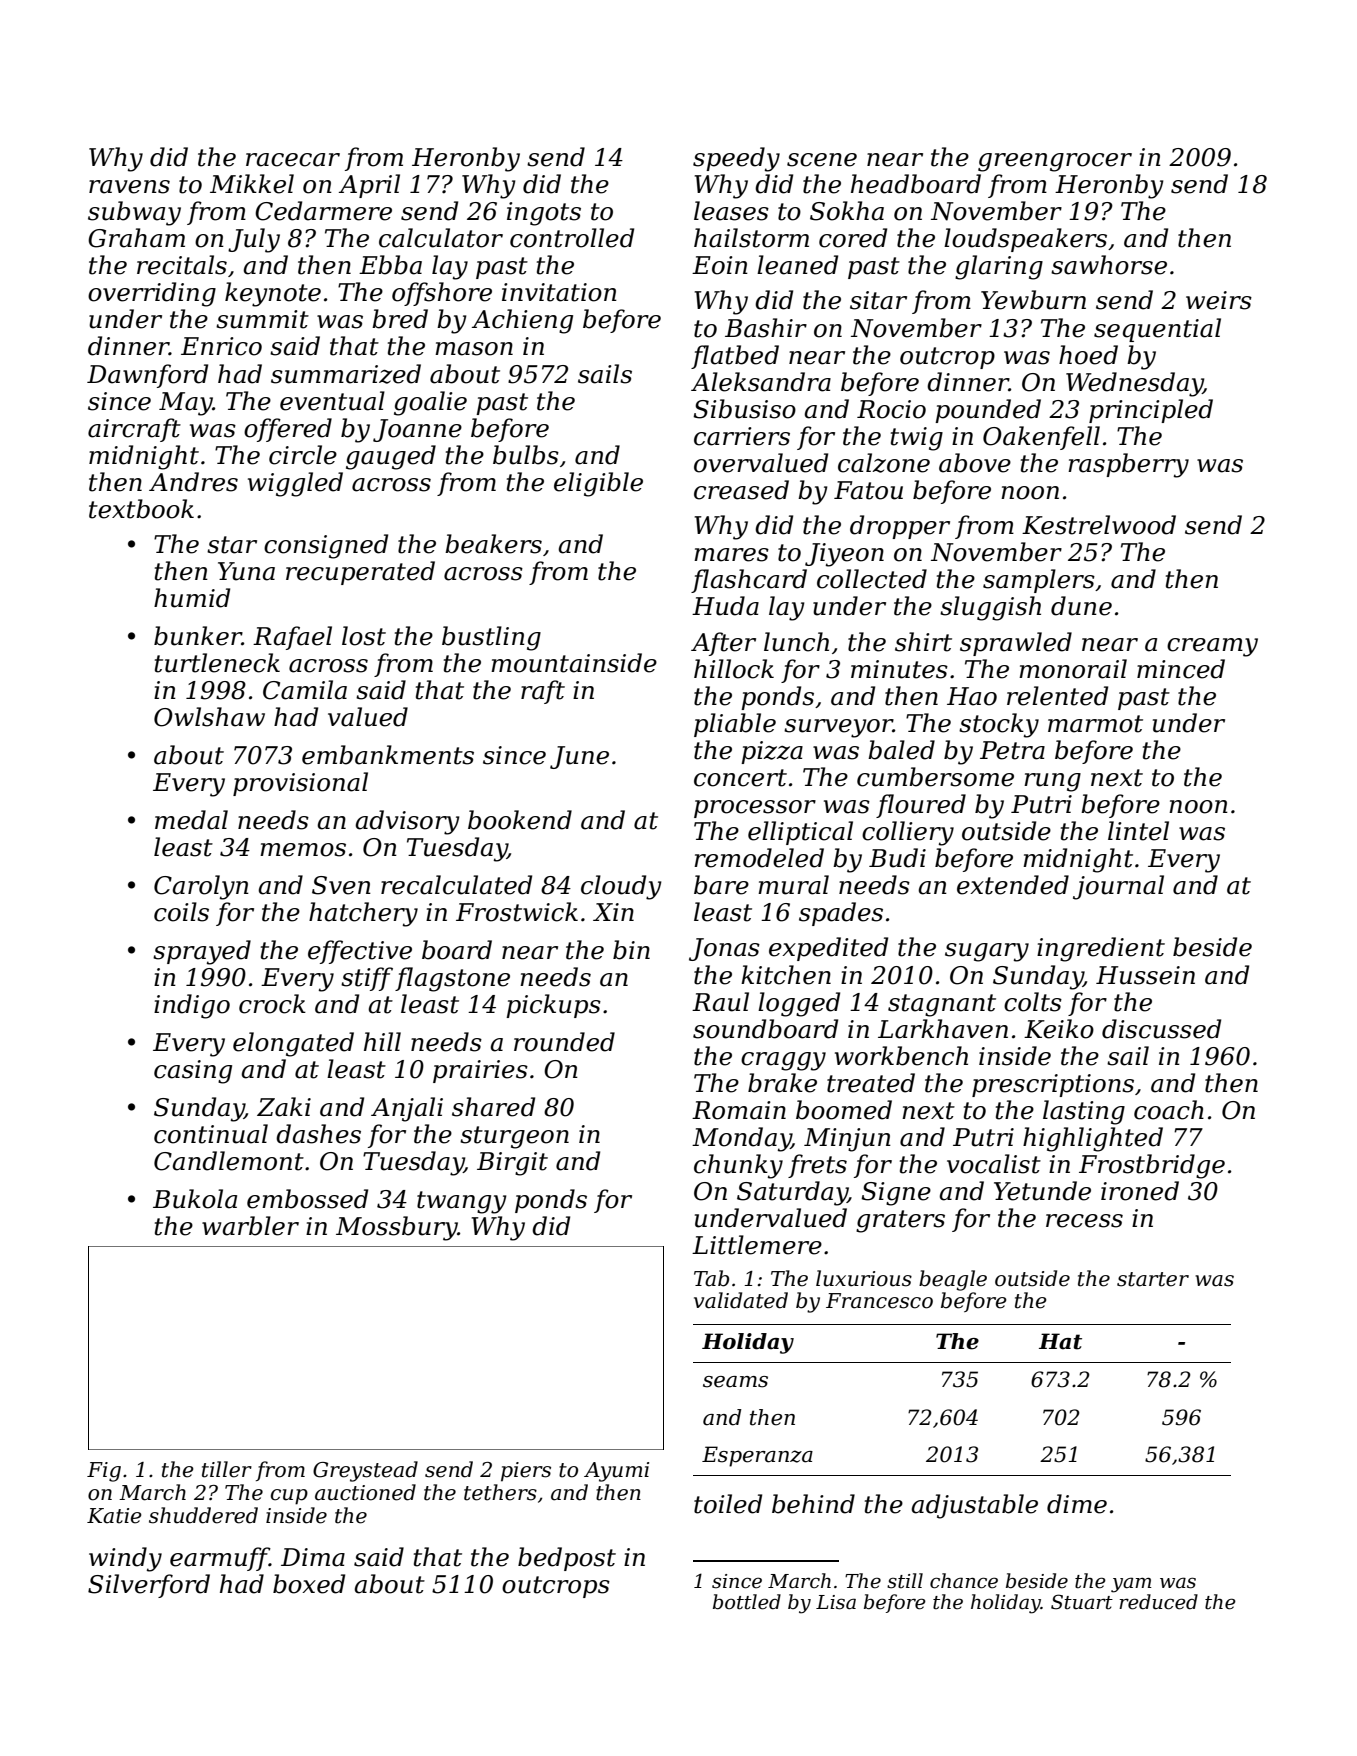  Describe the element at coordinates (252, 184) in the page. I see `Mikkel` at that location.
